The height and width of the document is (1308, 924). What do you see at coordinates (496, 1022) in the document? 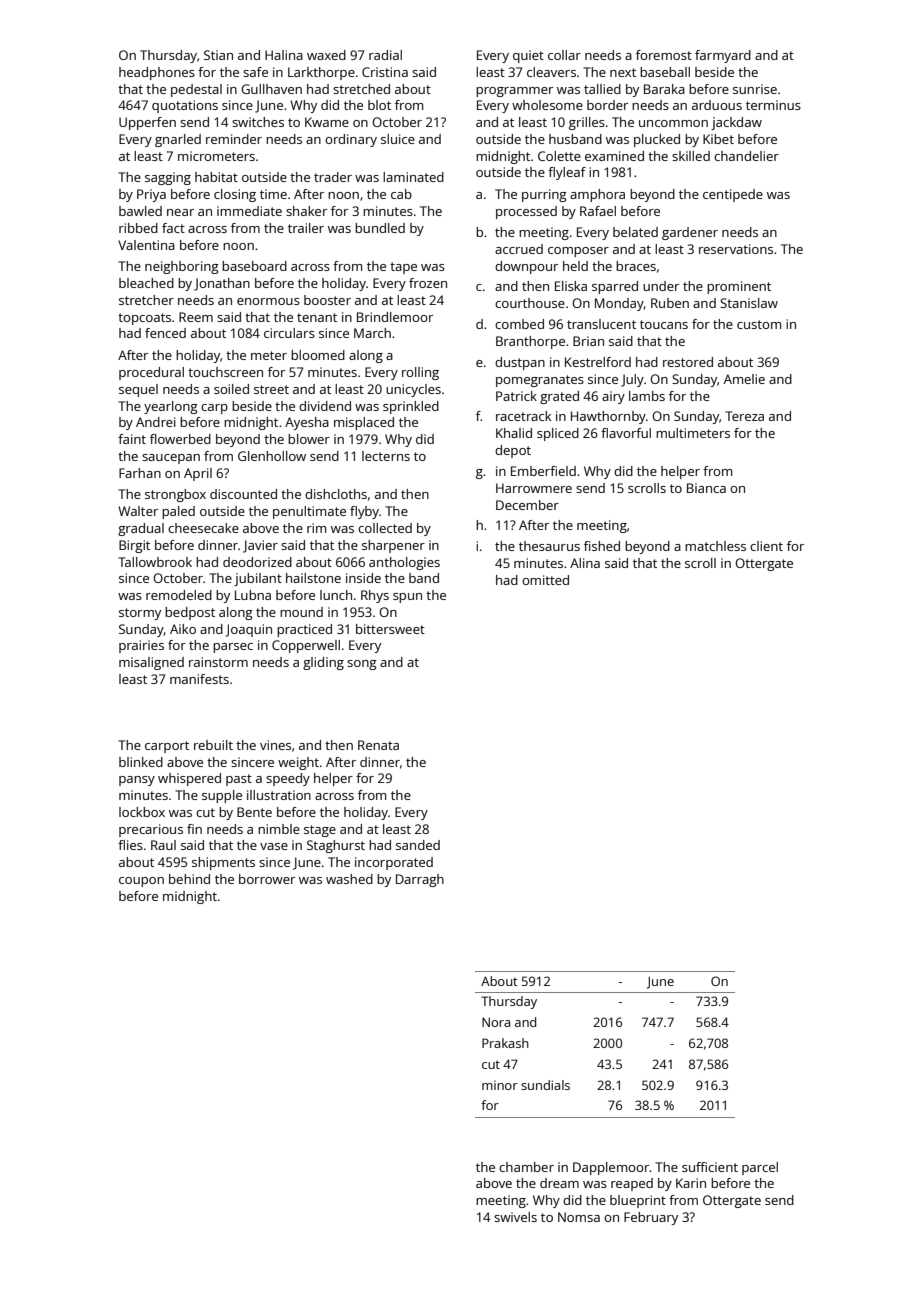
I see `Nora` at bounding box center [496, 1022].
